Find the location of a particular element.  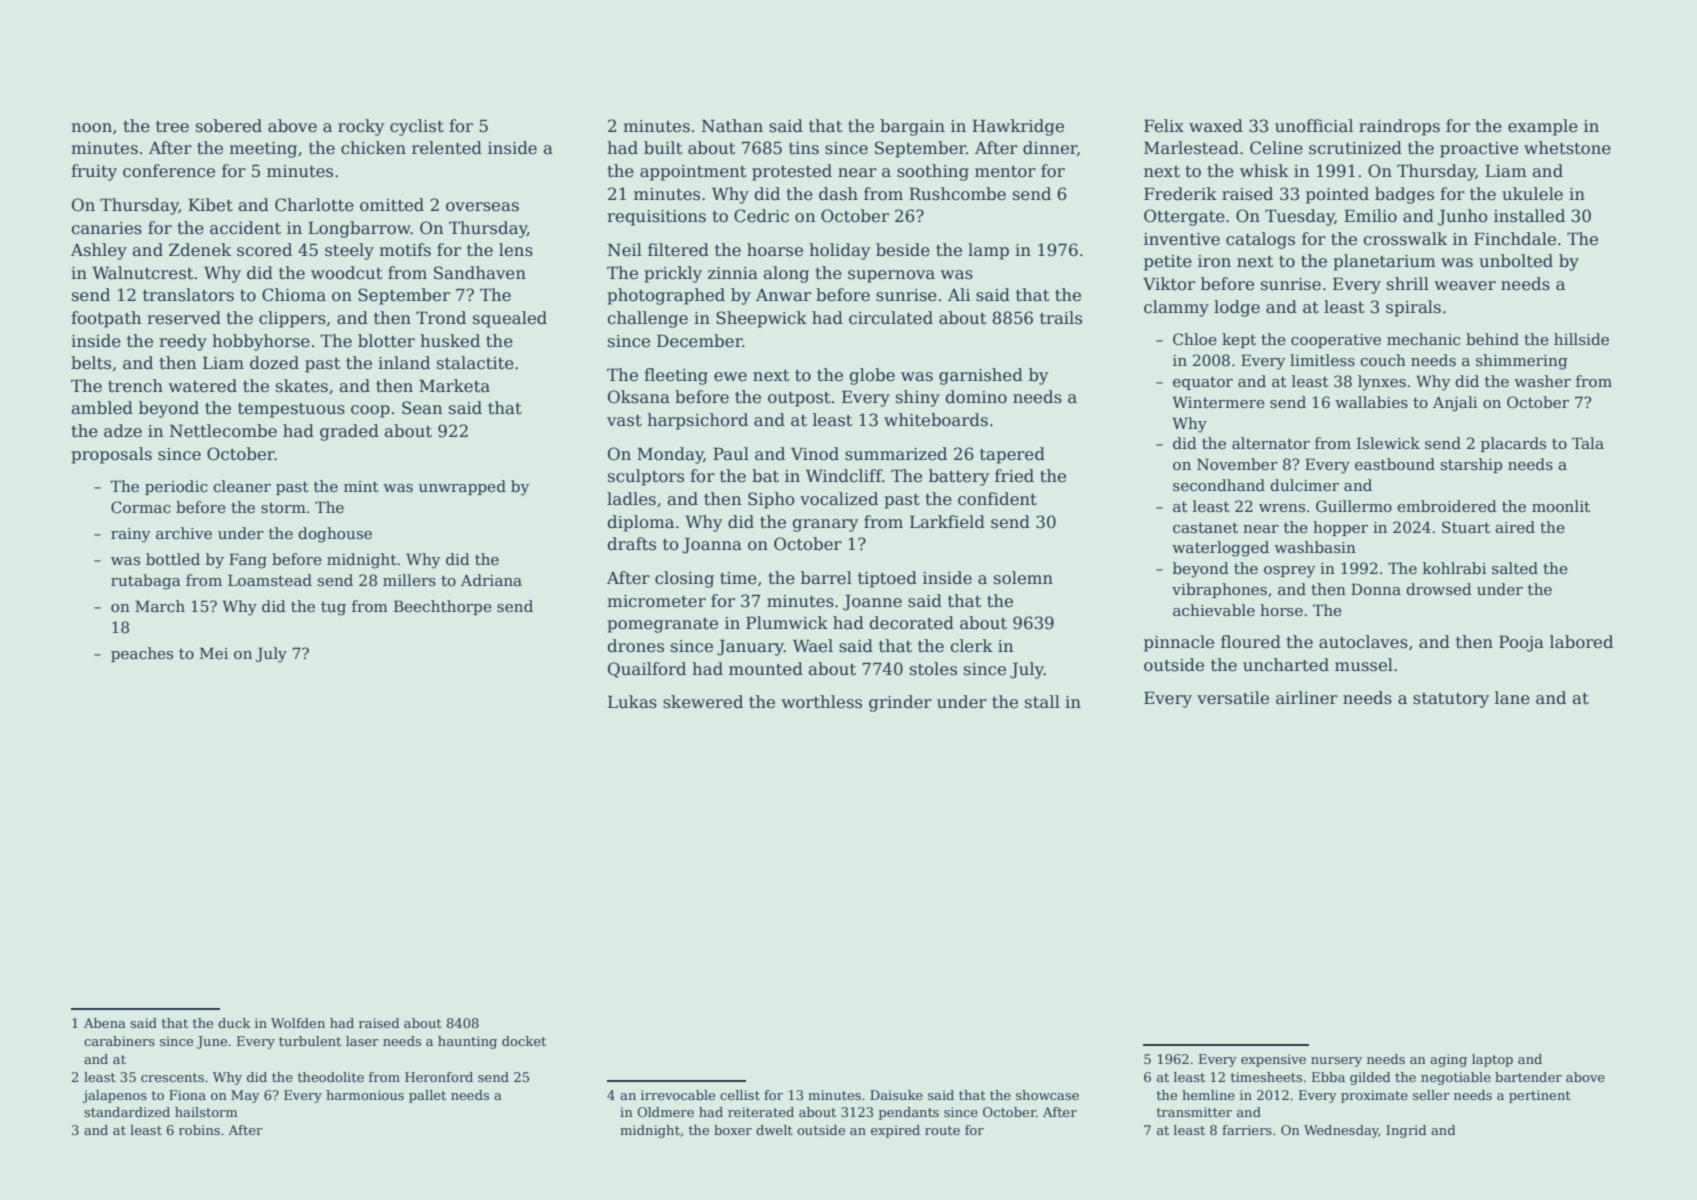

docket is located at coordinates (524, 1041).
